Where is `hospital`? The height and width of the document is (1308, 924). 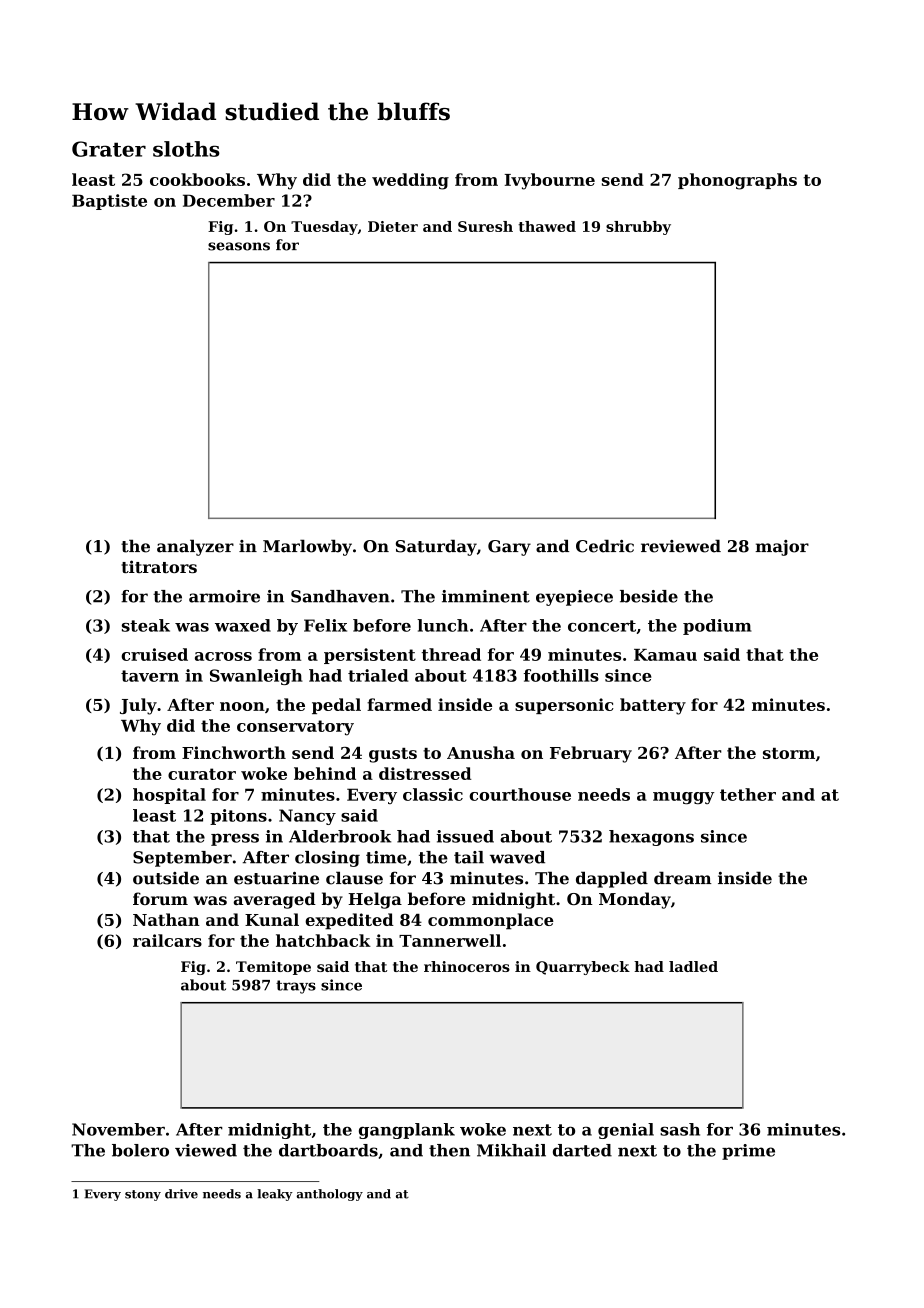
hospital is located at coordinates (169, 796).
